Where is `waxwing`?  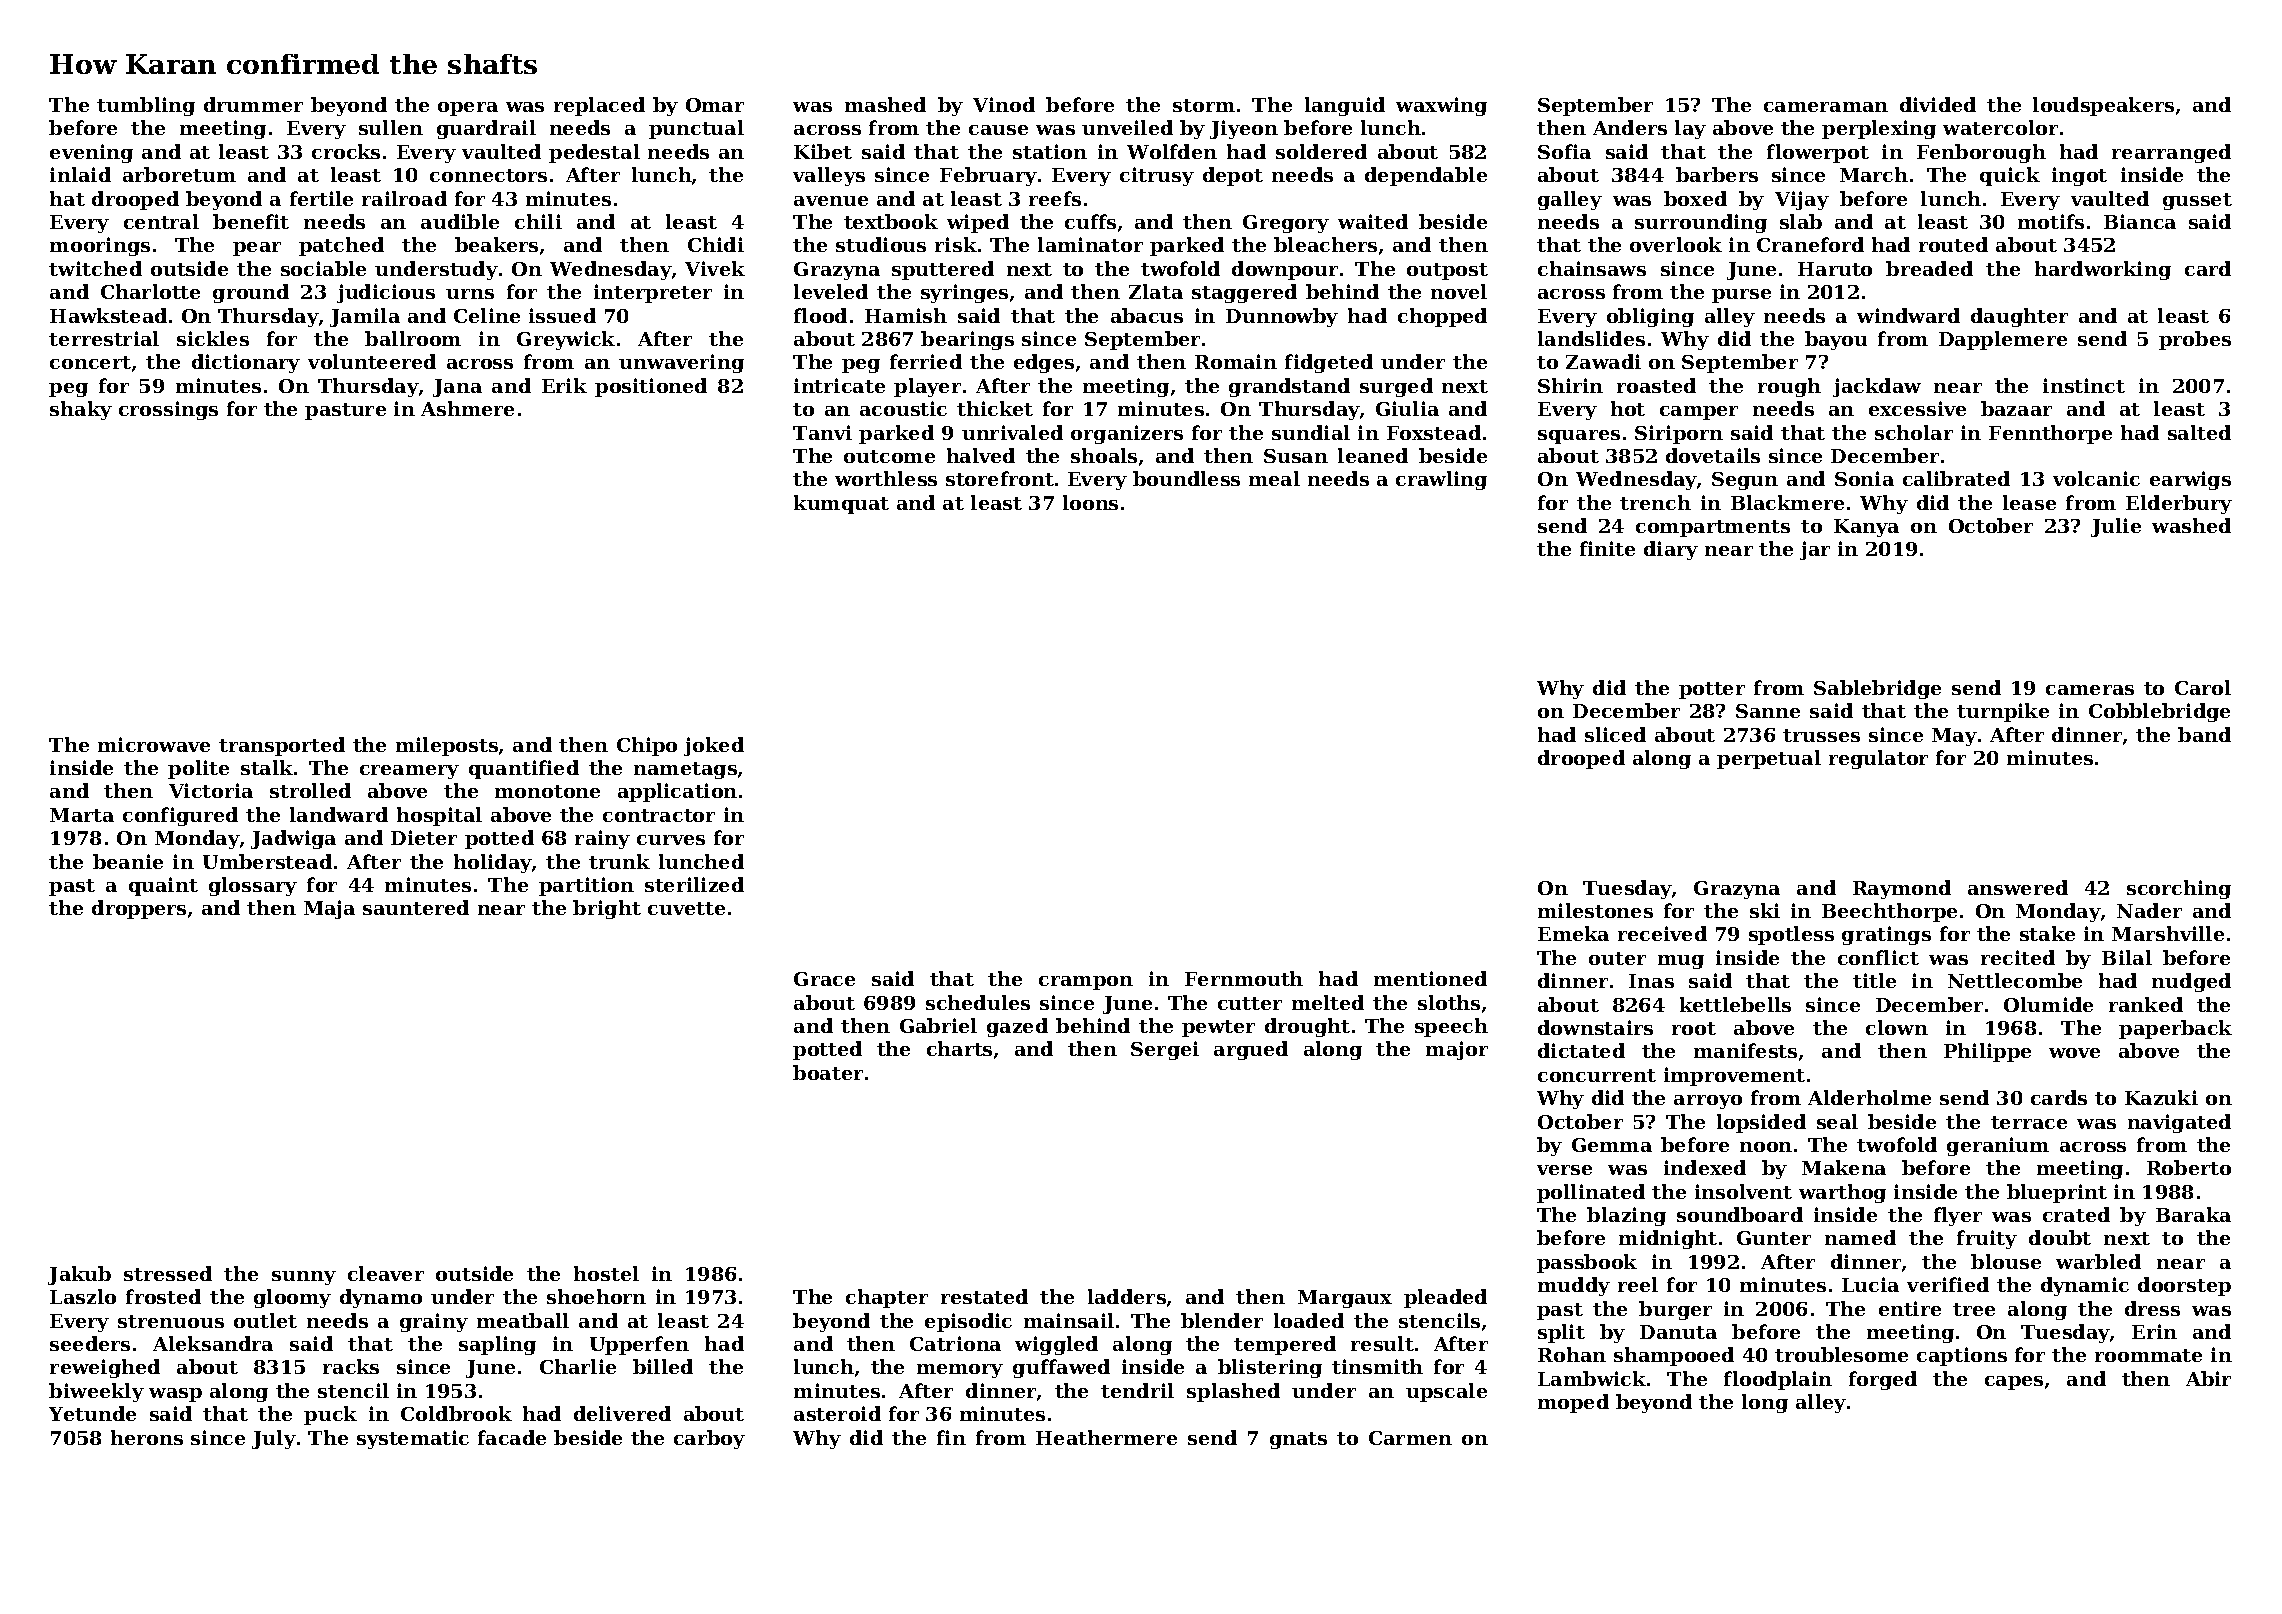 waxwing is located at coordinates (1441, 106).
